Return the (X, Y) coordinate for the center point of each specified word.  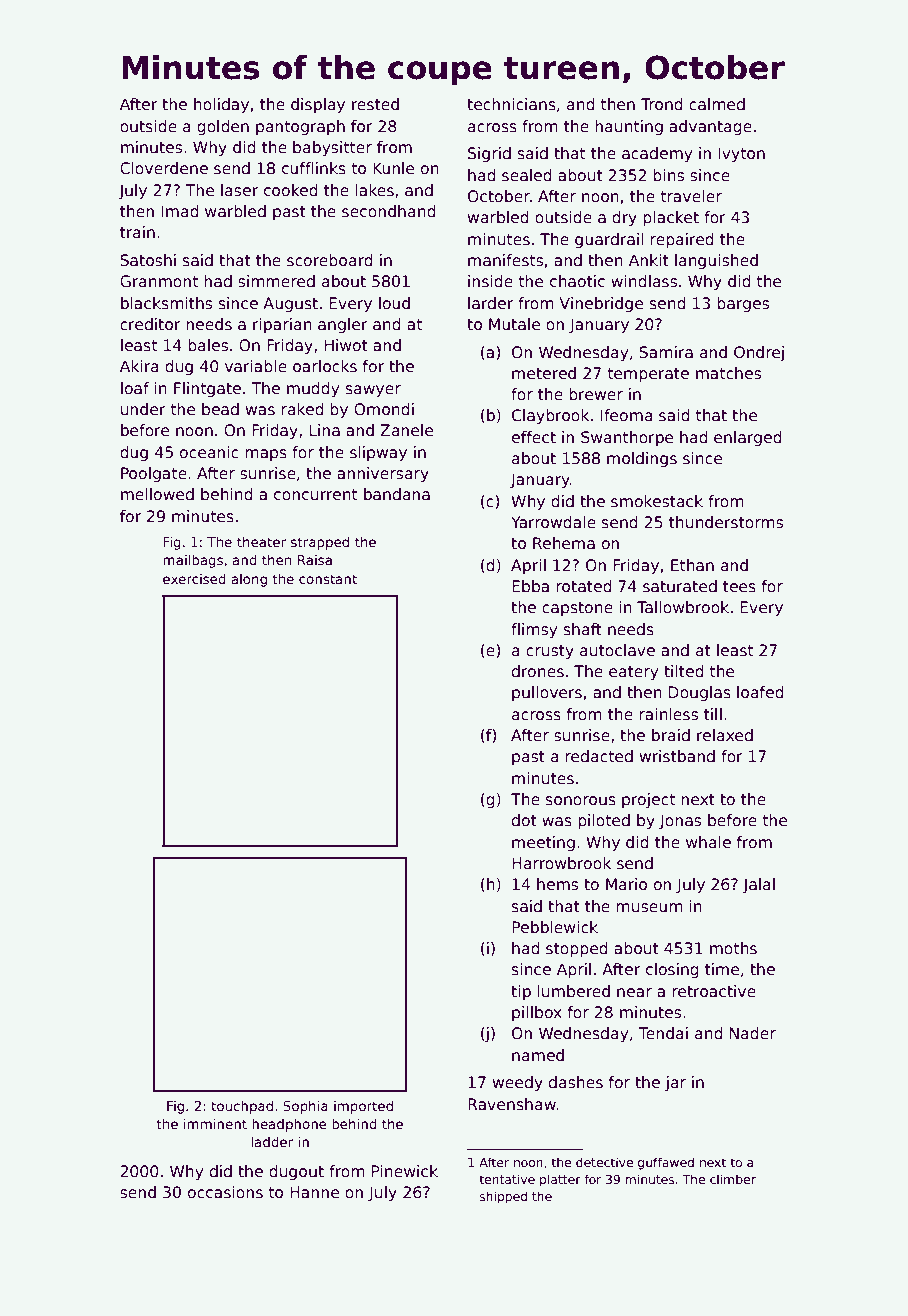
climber (733, 1179)
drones (538, 671)
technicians (511, 104)
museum (649, 908)
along (249, 580)
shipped (503, 1197)
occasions (225, 1192)
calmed (717, 104)
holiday (221, 105)
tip (521, 992)
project (648, 800)
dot (524, 820)
